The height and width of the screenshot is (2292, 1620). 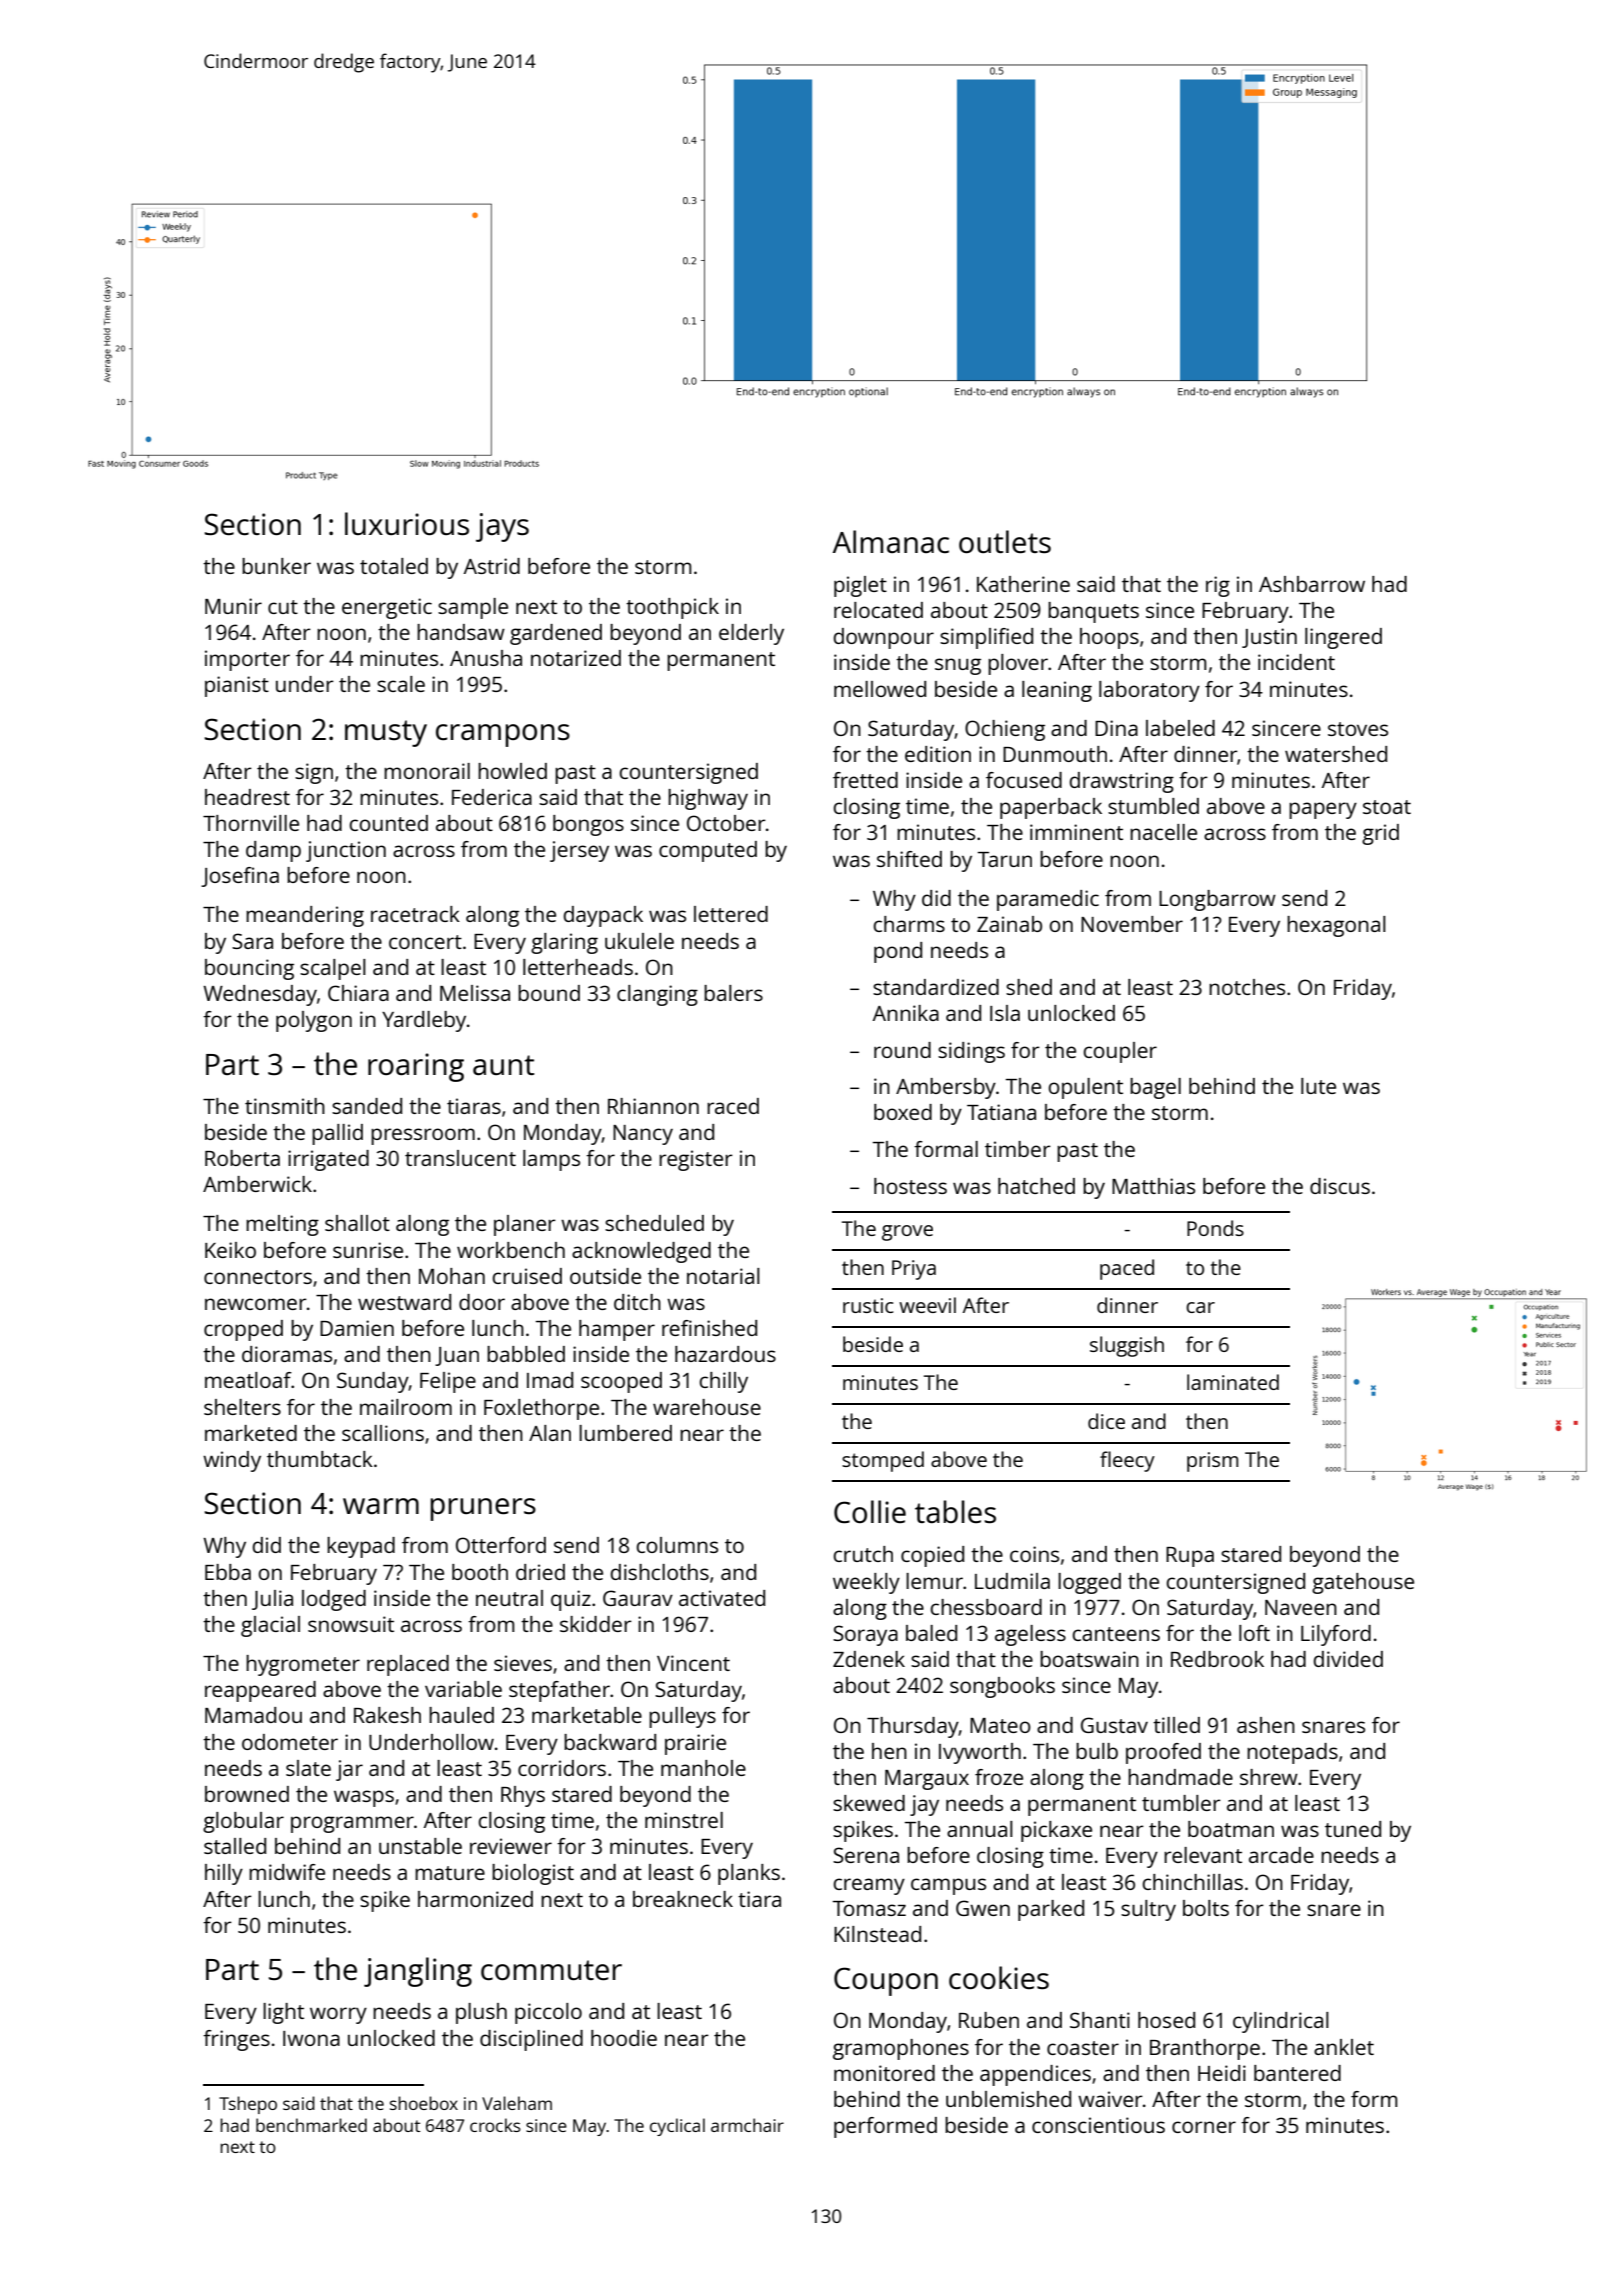 What do you see at coordinates (502, 527) in the screenshot?
I see `jays` at bounding box center [502, 527].
